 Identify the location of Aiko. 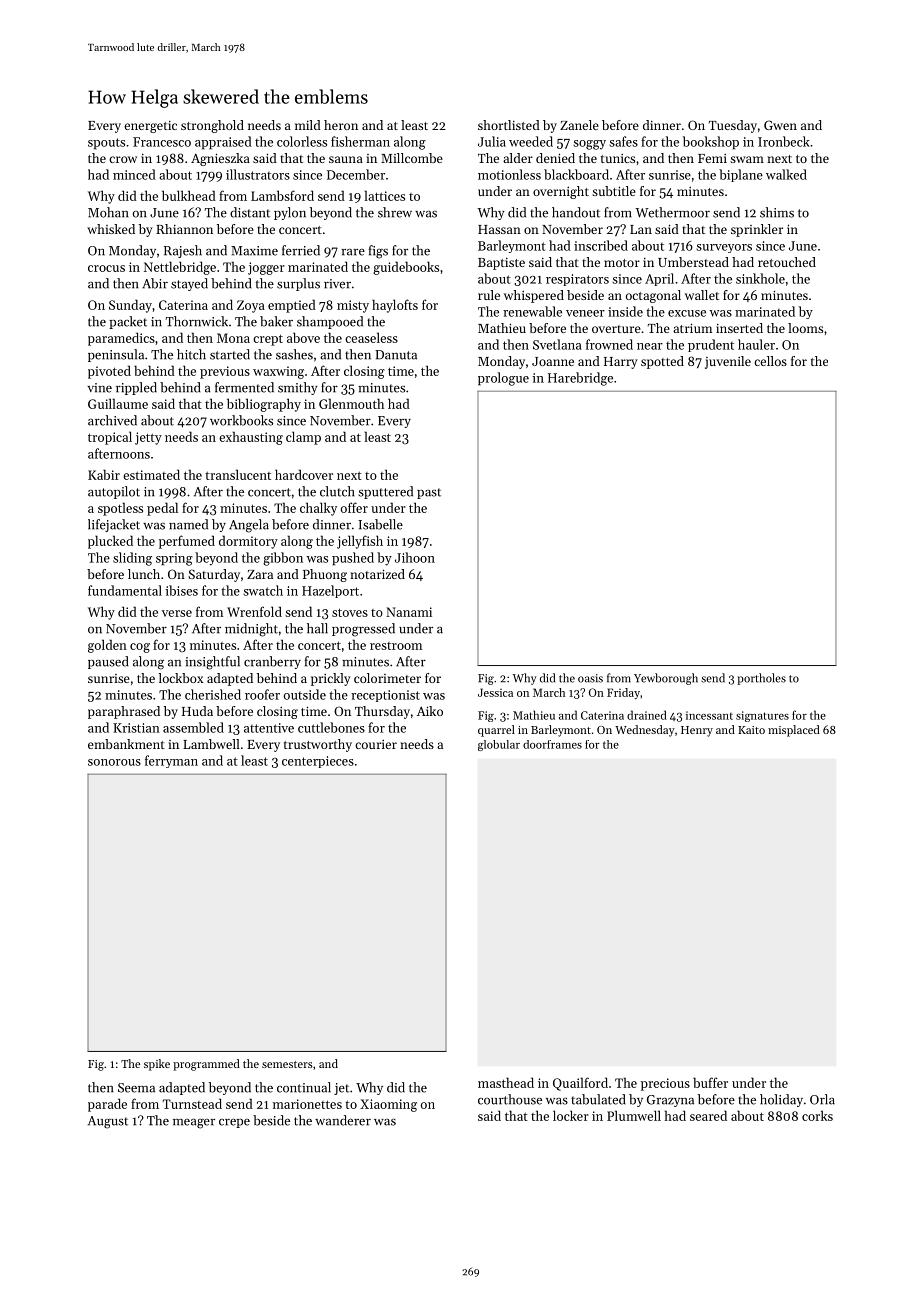
(430, 711).
